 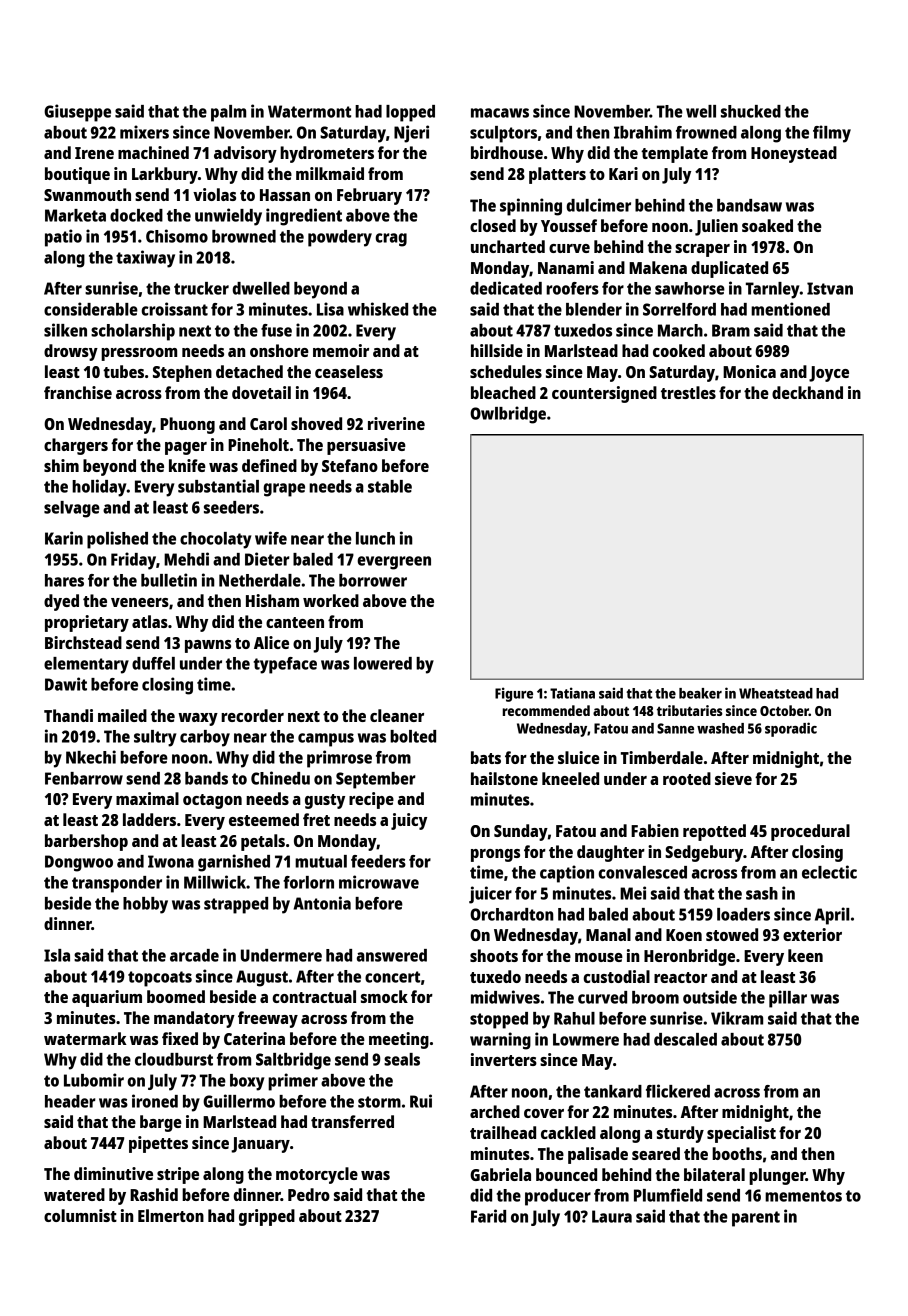 What do you see at coordinates (514, 694) in the screenshot?
I see `Figure` at bounding box center [514, 694].
